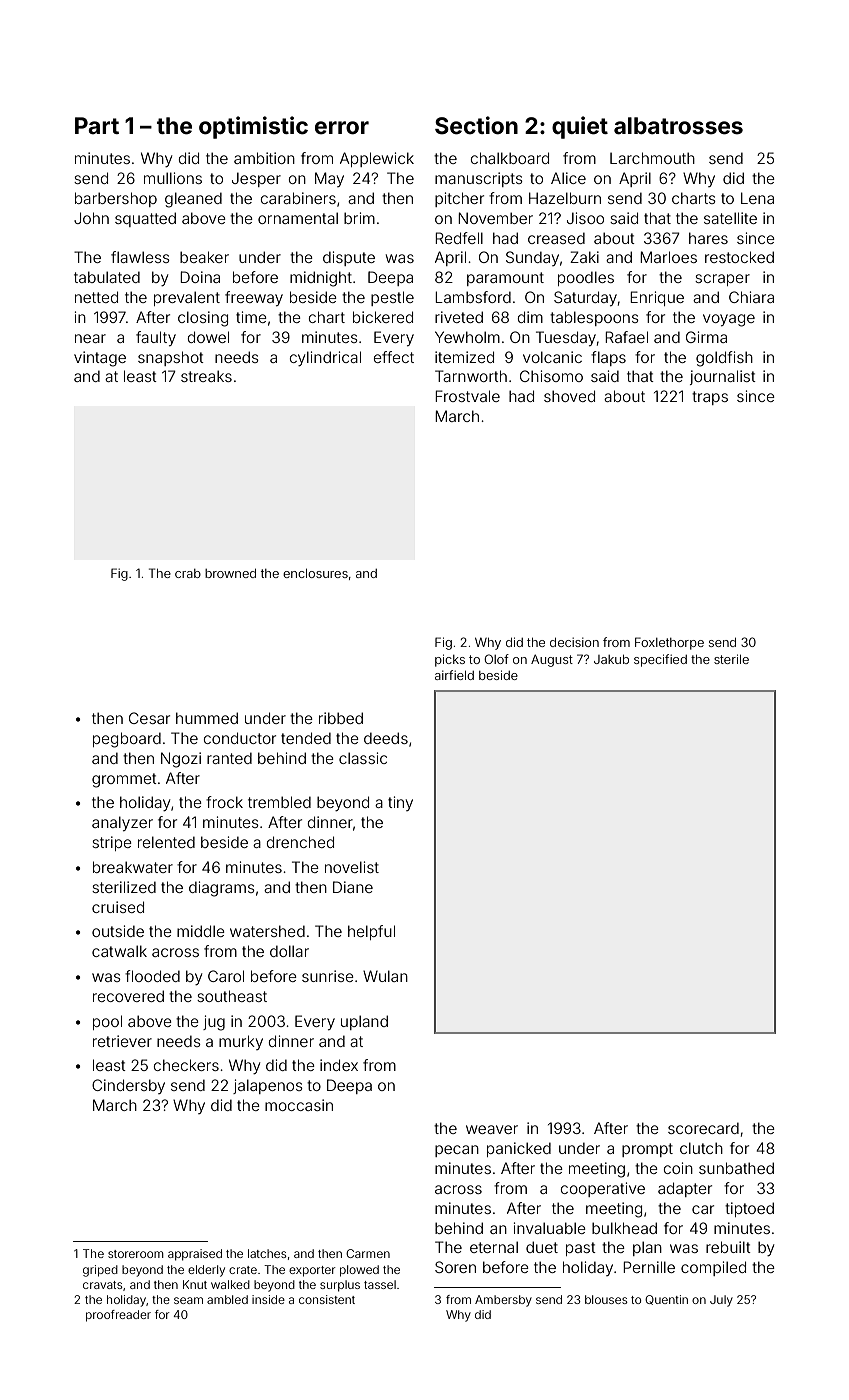 The height and width of the screenshot is (1400, 849). What do you see at coordinates (467, 337) in the screenshot?
I see `Yewholm` at bounding box center [467, 337].
